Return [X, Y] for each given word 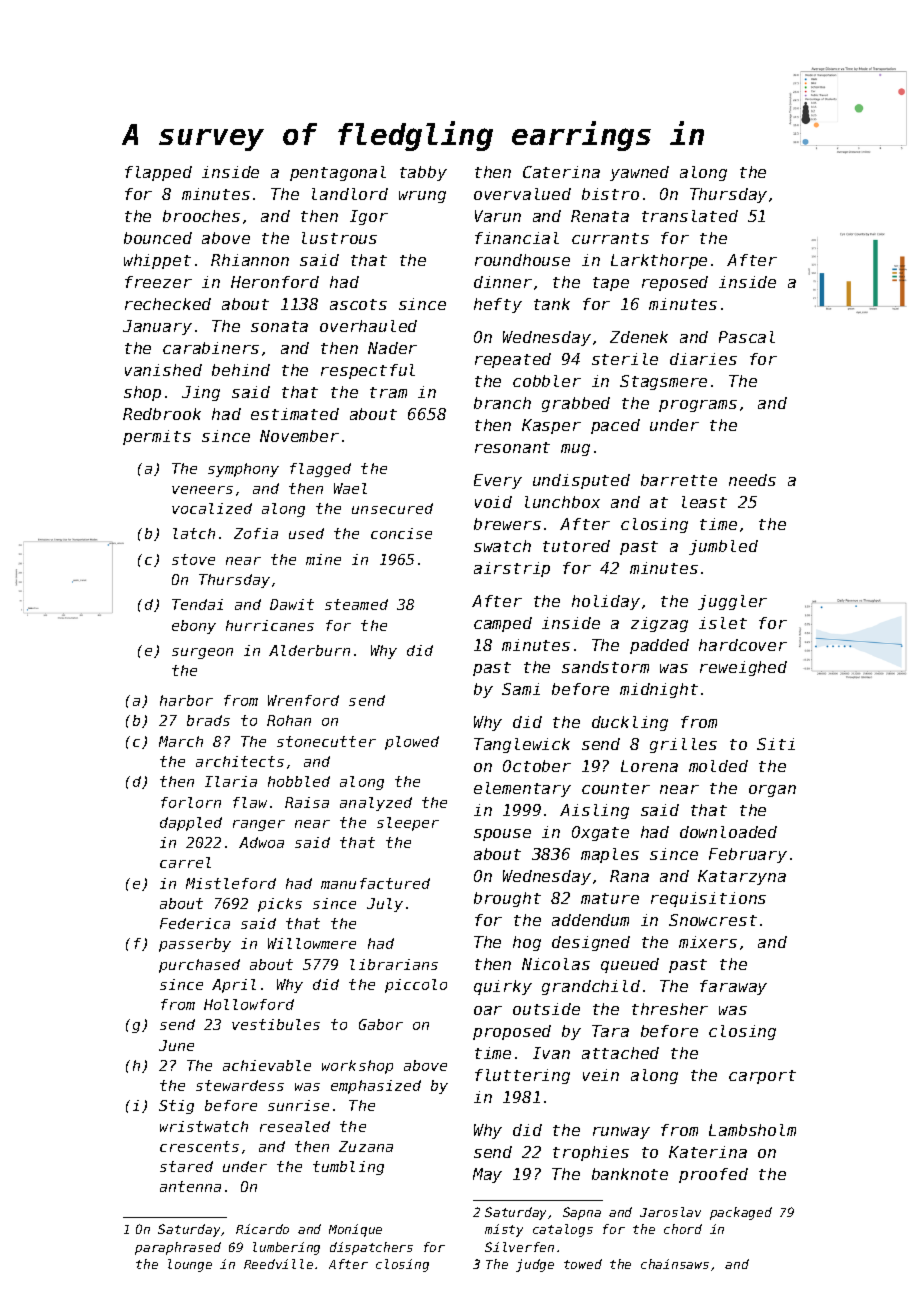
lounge [190, 1265]
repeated [513, 360]
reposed [675, 283]
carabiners [211, 348]
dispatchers [371, 1248]
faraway [733, 987]
